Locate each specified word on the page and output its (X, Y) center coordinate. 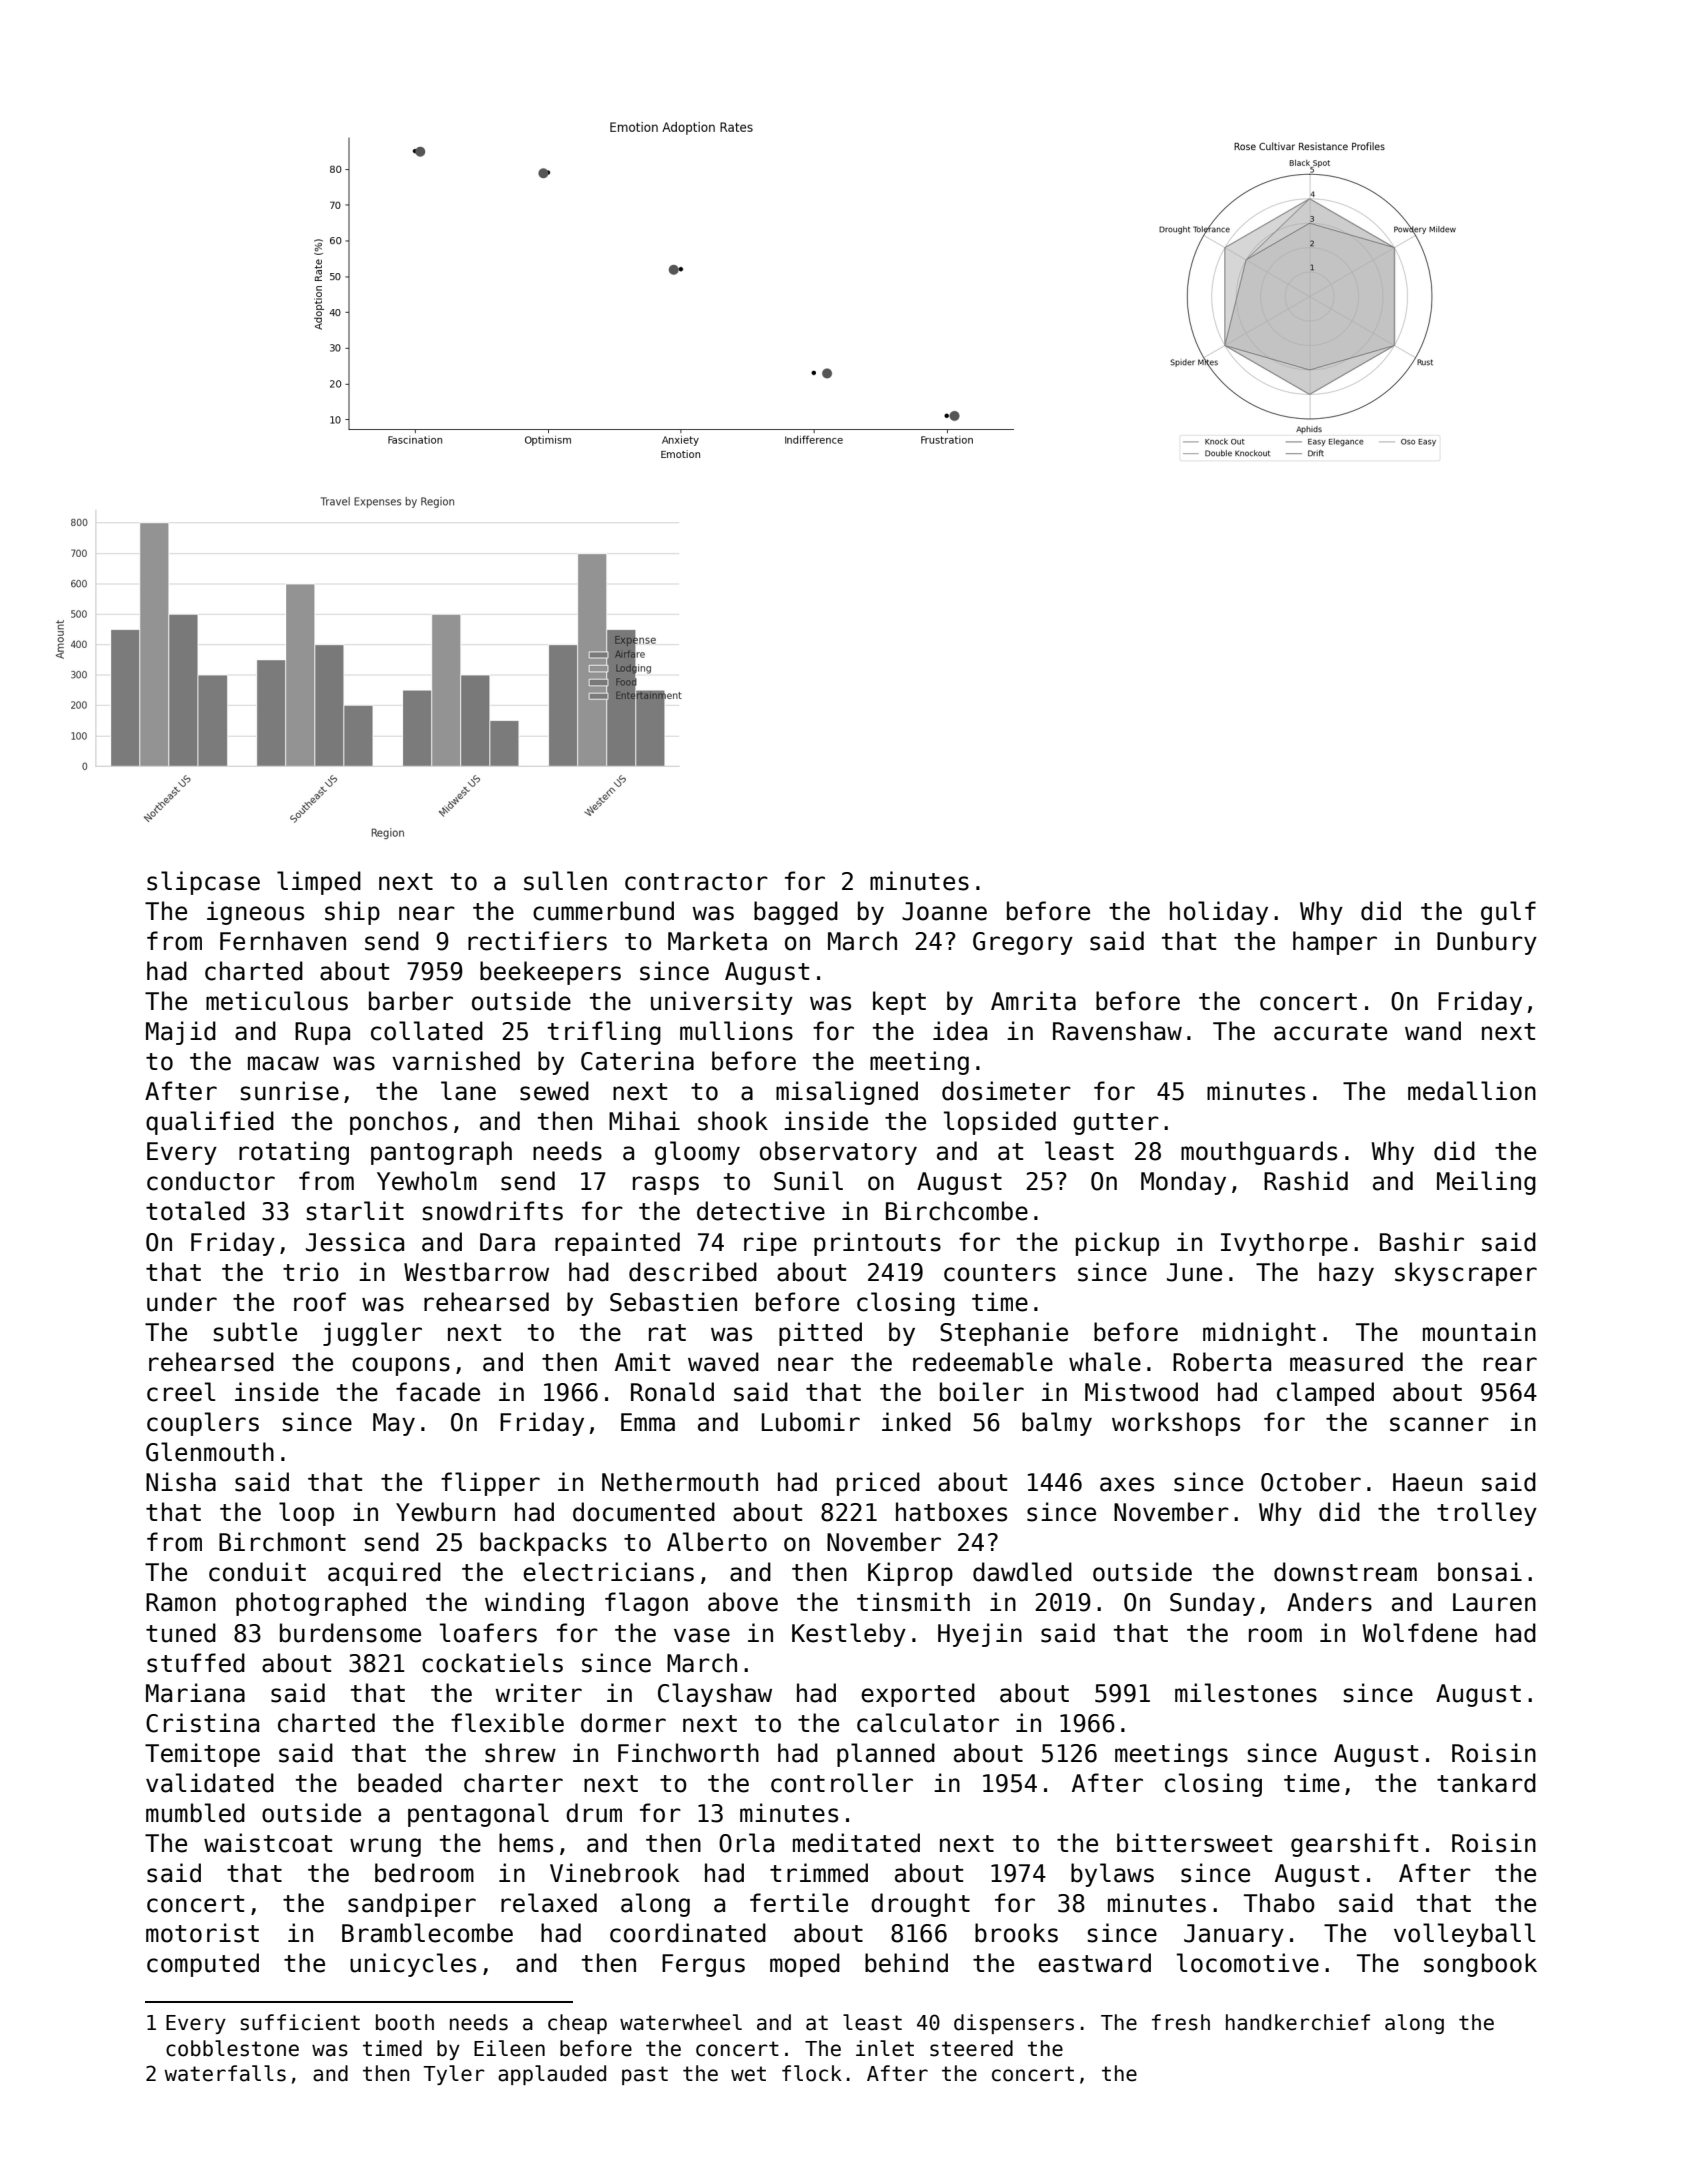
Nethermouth (680, 1482)
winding (534, 1604)
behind (906, 1963)
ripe (770, 1244)
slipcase (203, 883)
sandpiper (412, 1905)
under (182, 1302)
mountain (1479, 1332)
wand (1433, 1031)
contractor (696, 882)
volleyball (1464, 1935)
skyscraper (1466, 1274)
